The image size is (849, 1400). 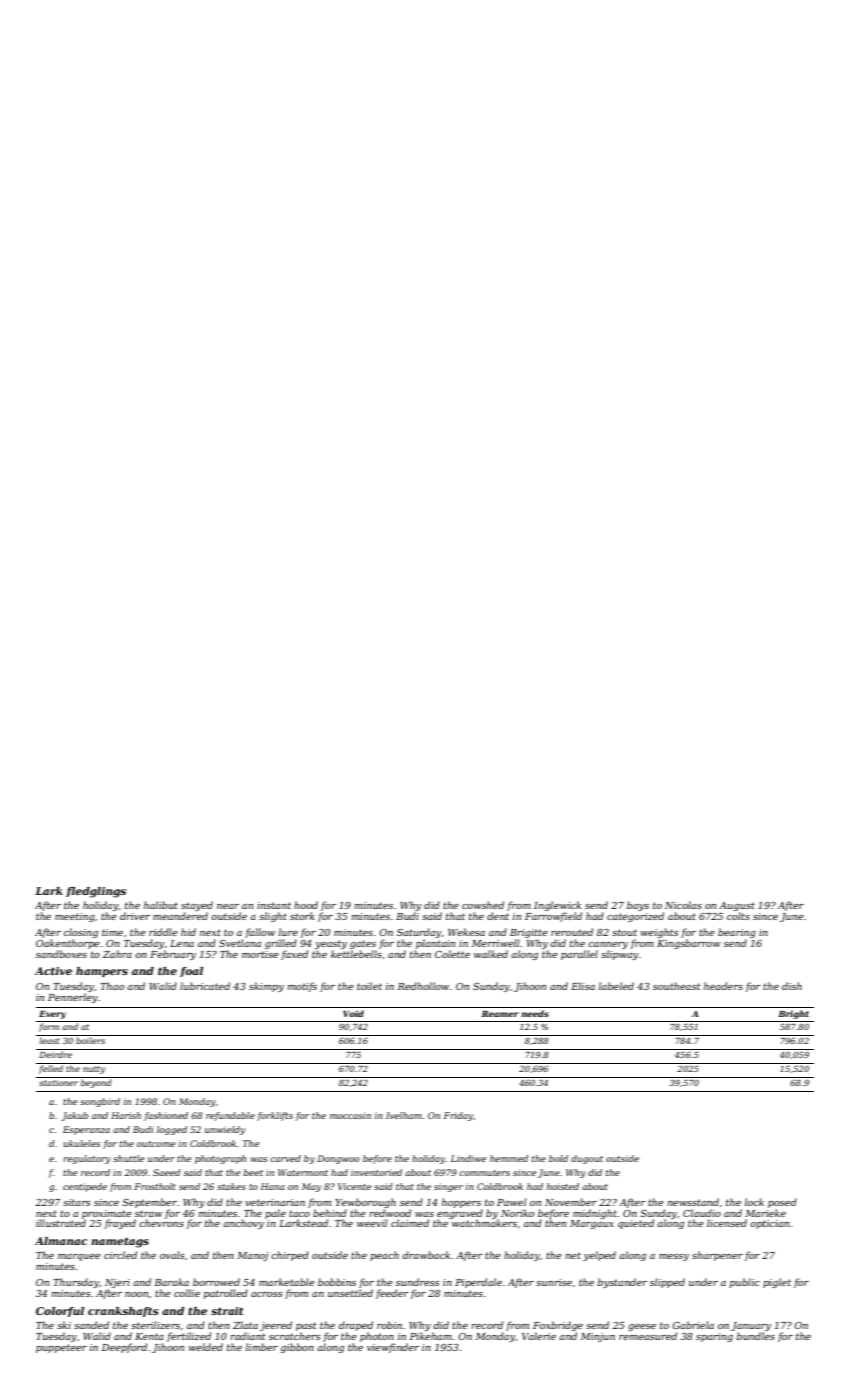 I want to click on Pawel, so click(x=512, y=1202).
